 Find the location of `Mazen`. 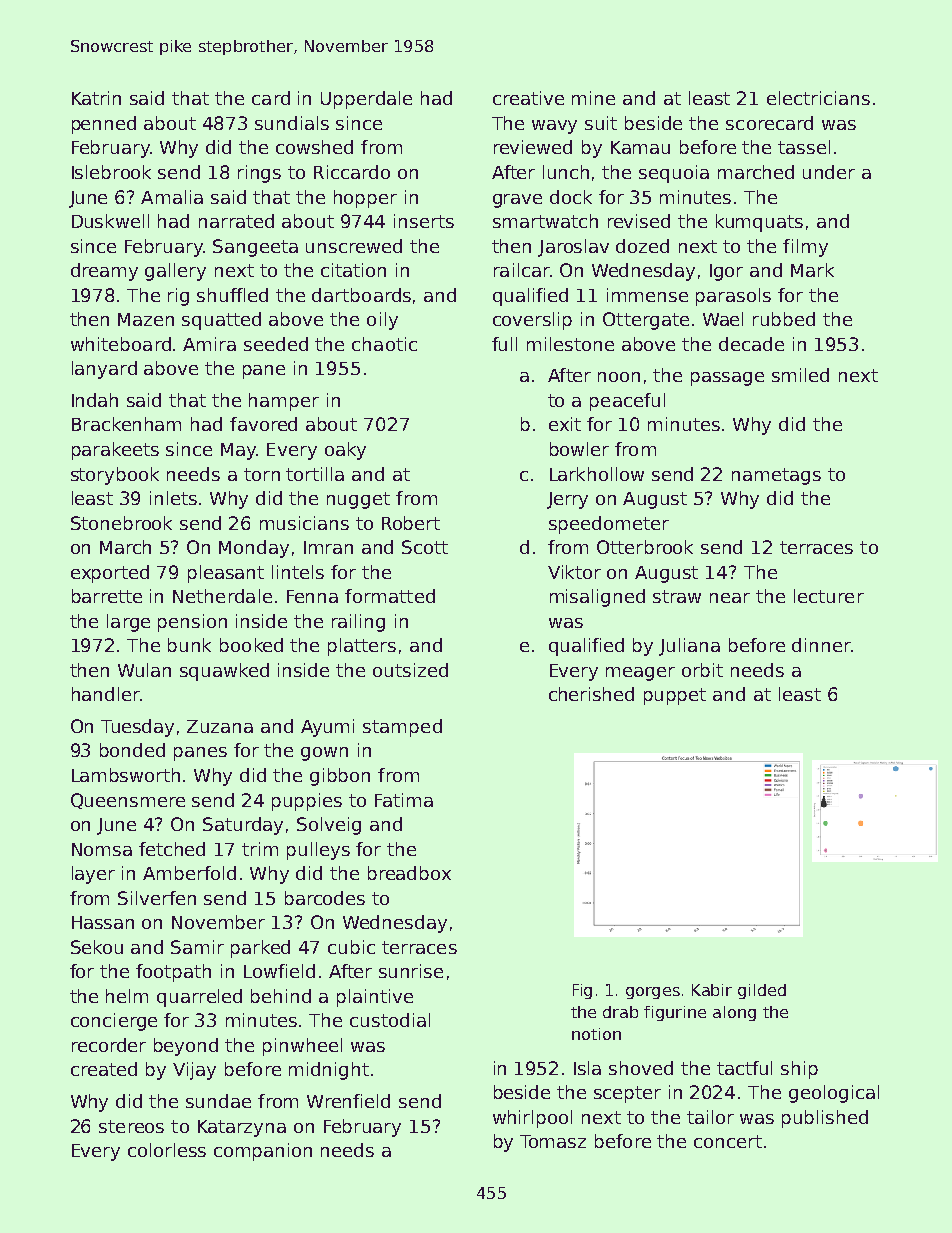

Mazen is located at coordinates (146, 319).
